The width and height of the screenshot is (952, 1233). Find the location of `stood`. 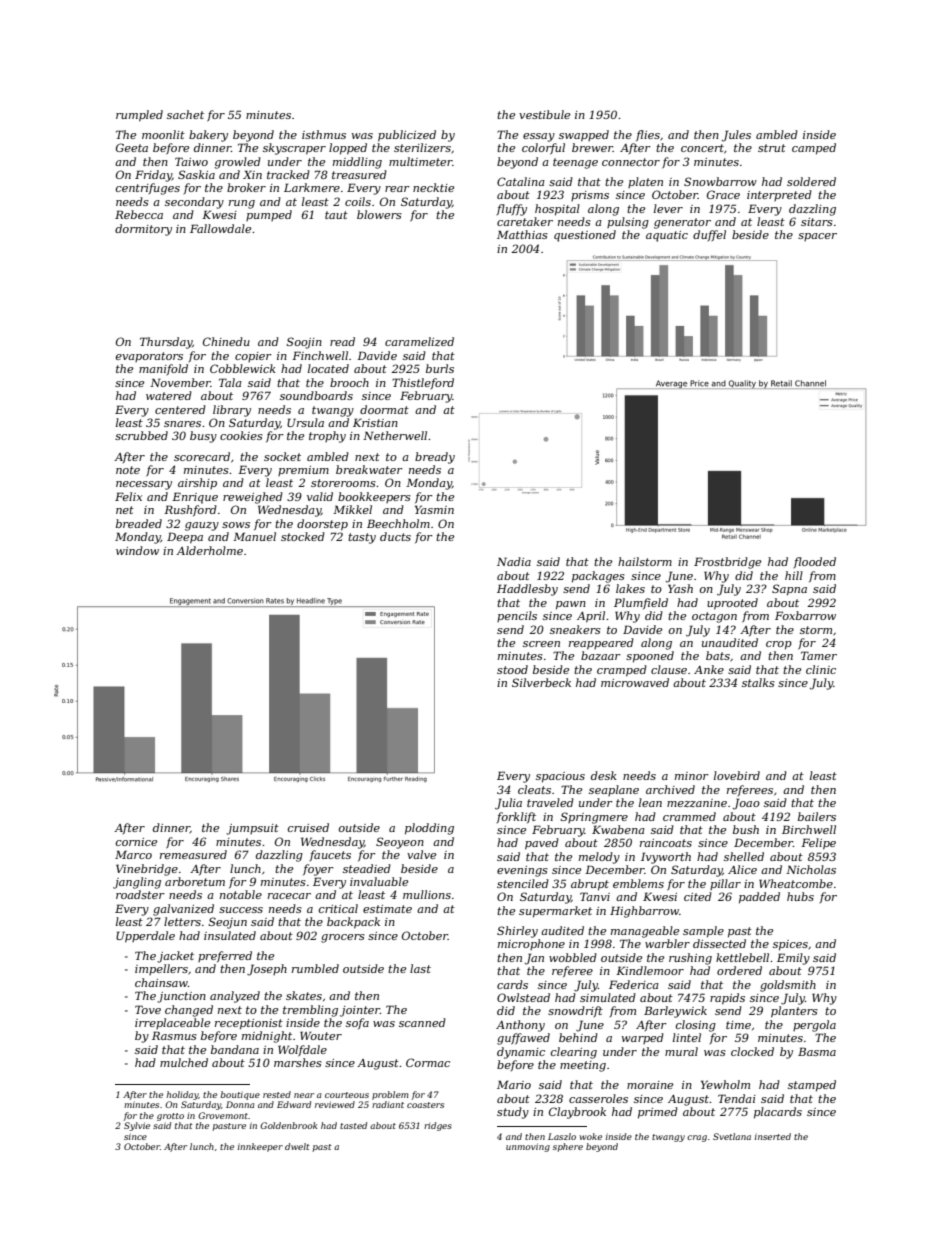

stood is located at coordinates (512, 669).
